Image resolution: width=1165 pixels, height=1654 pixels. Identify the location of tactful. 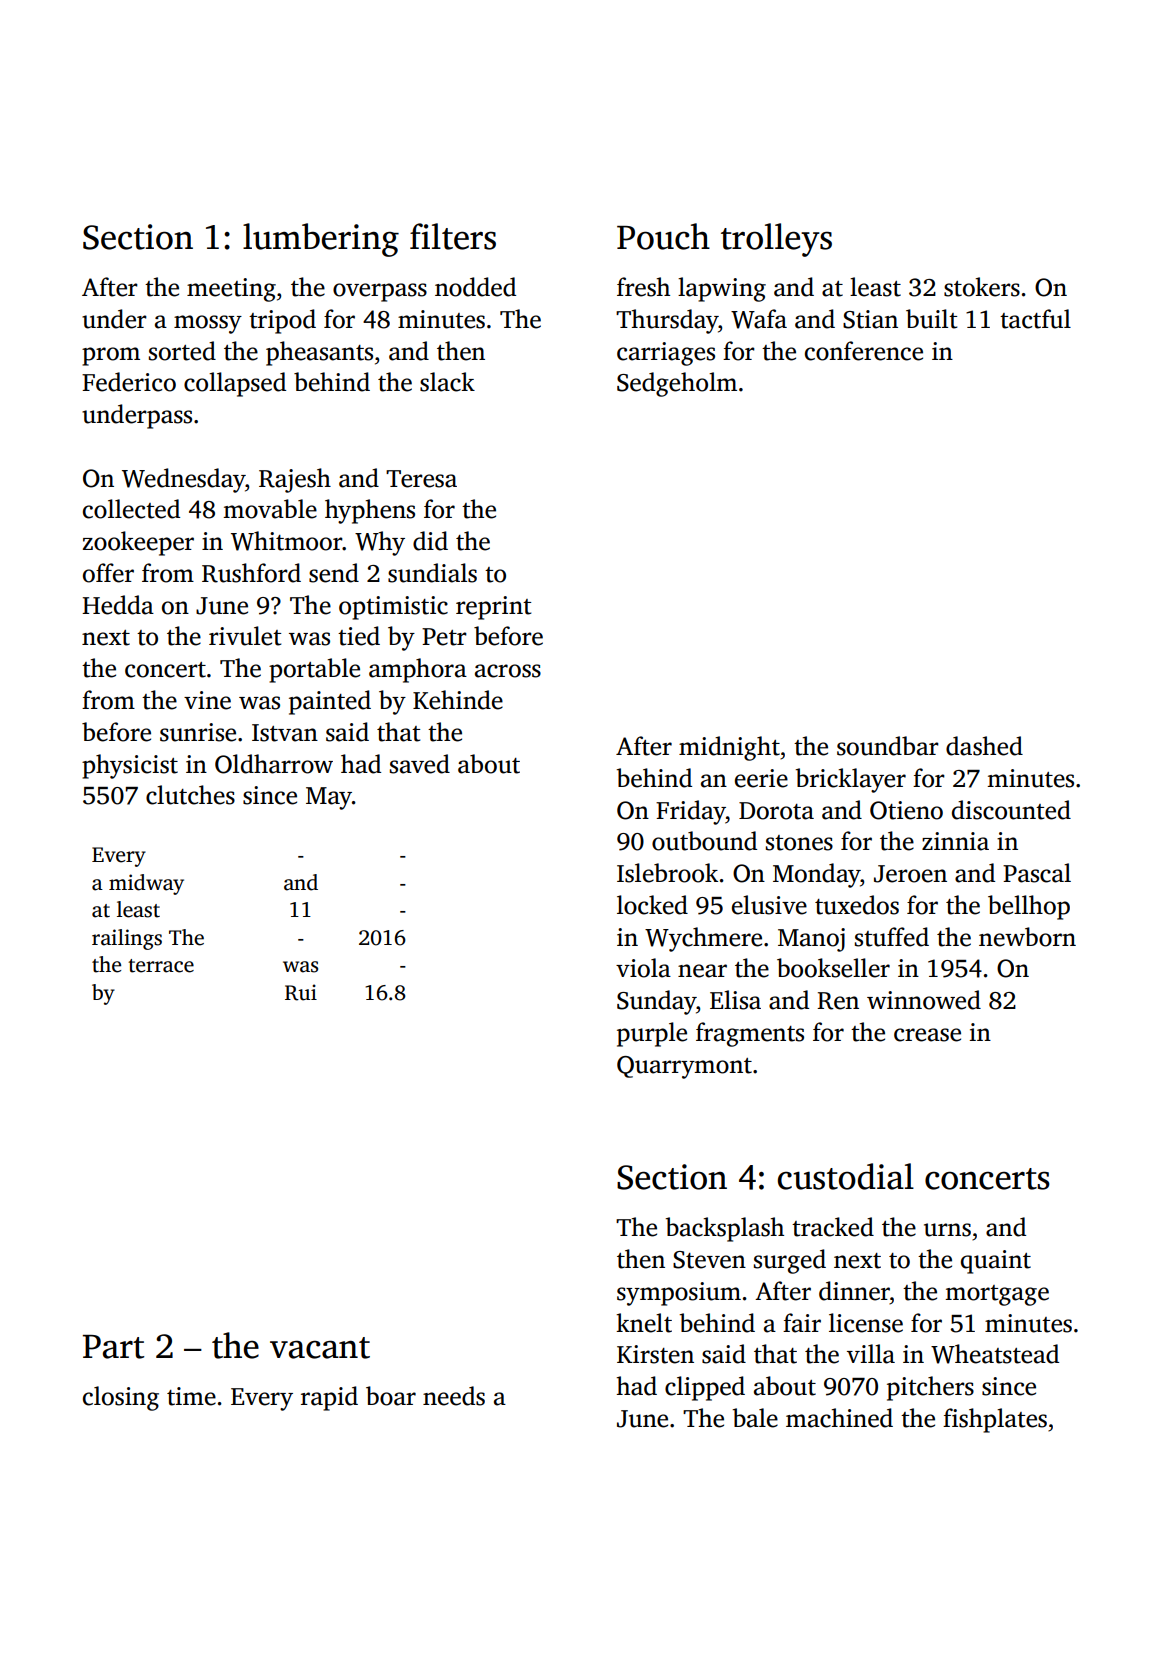
(1035, 319).
